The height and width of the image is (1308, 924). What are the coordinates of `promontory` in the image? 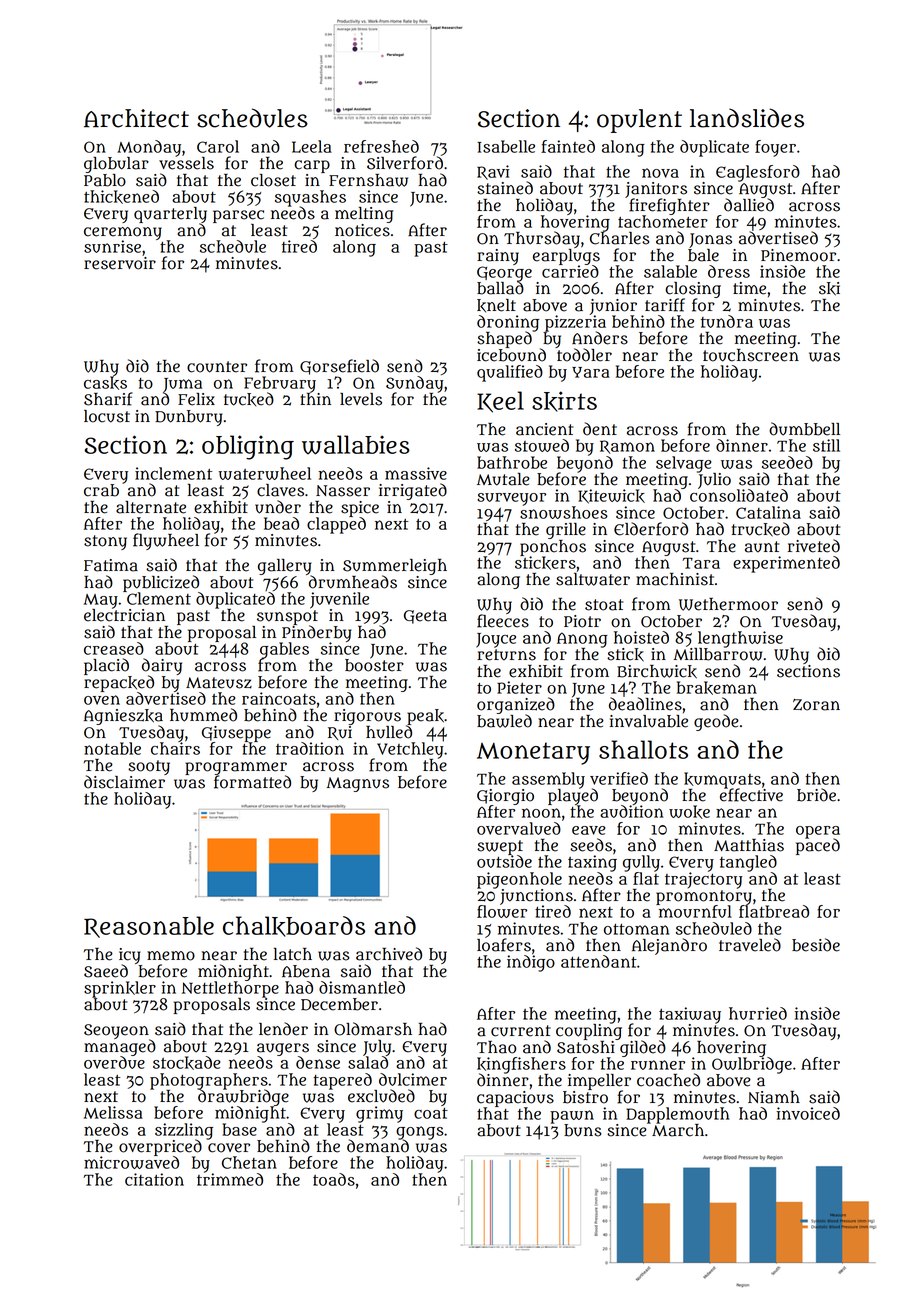 It's located at (704, 897).
